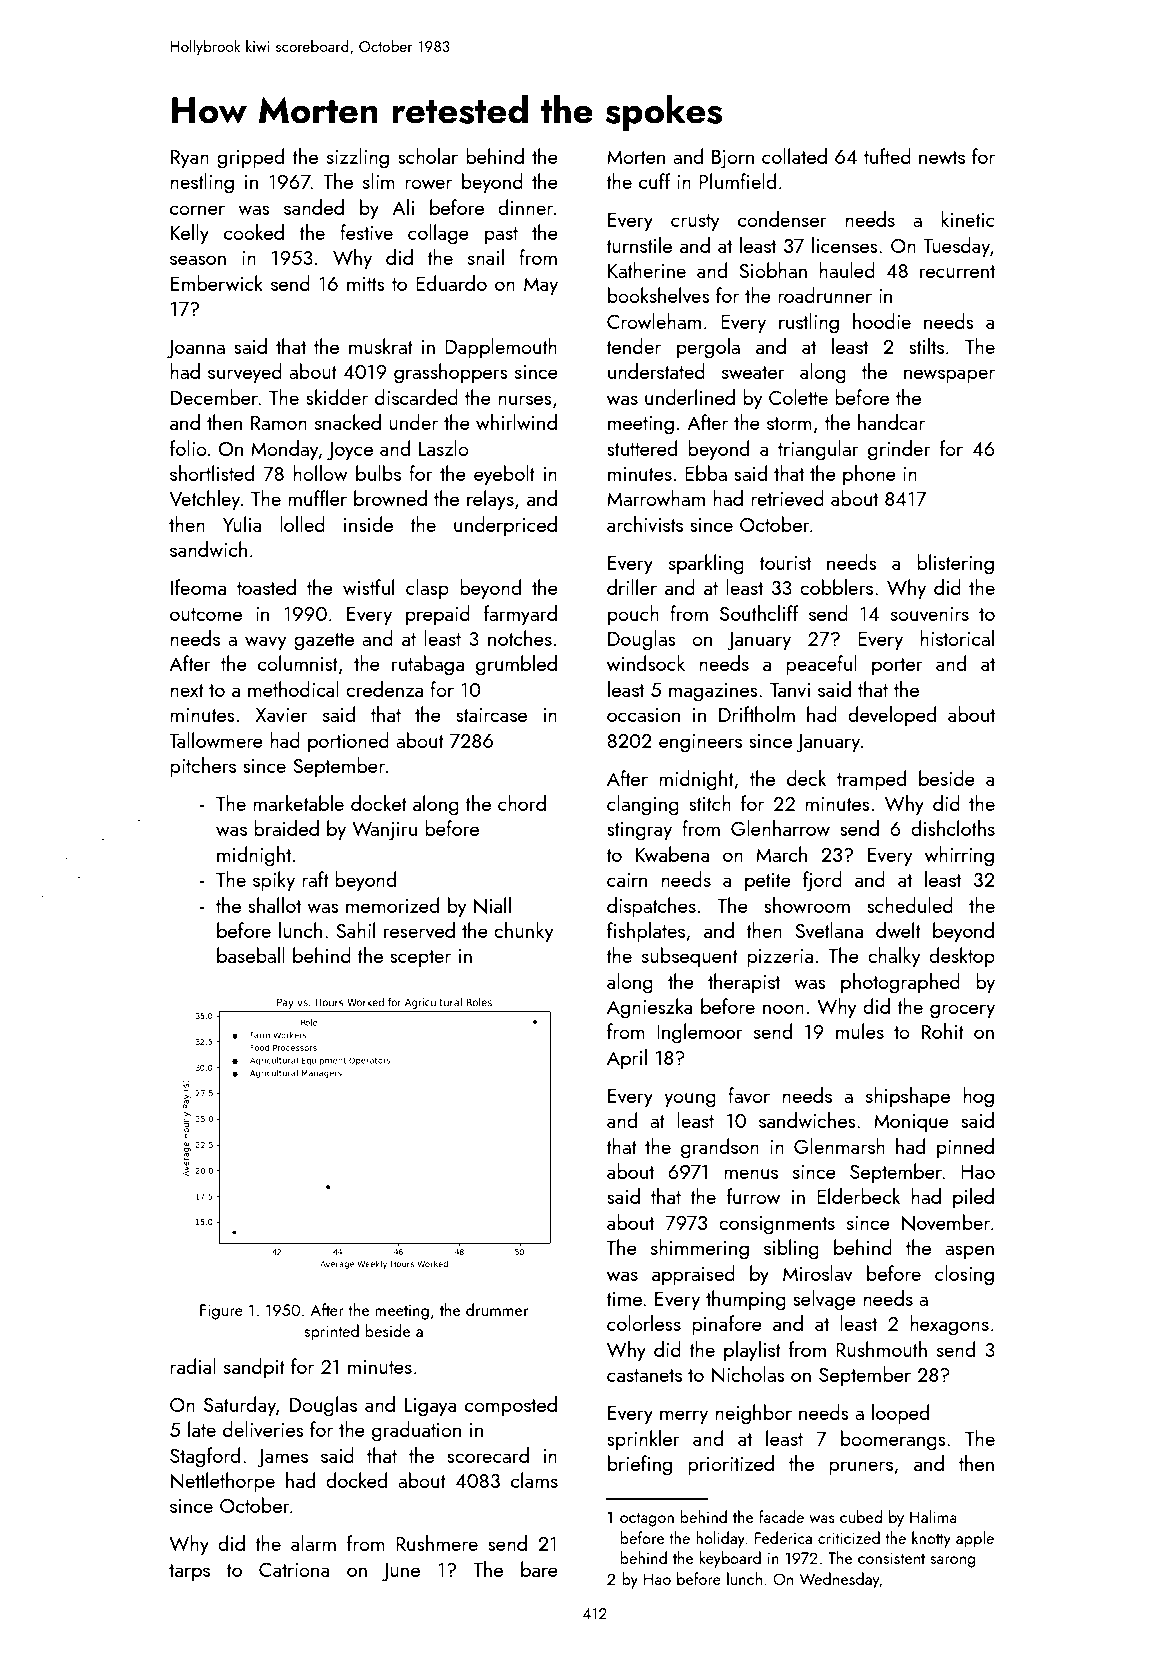  What do you see at coordinates (190, 159) in the page?
I see `Ryan` at bounding box center [190, 159].
